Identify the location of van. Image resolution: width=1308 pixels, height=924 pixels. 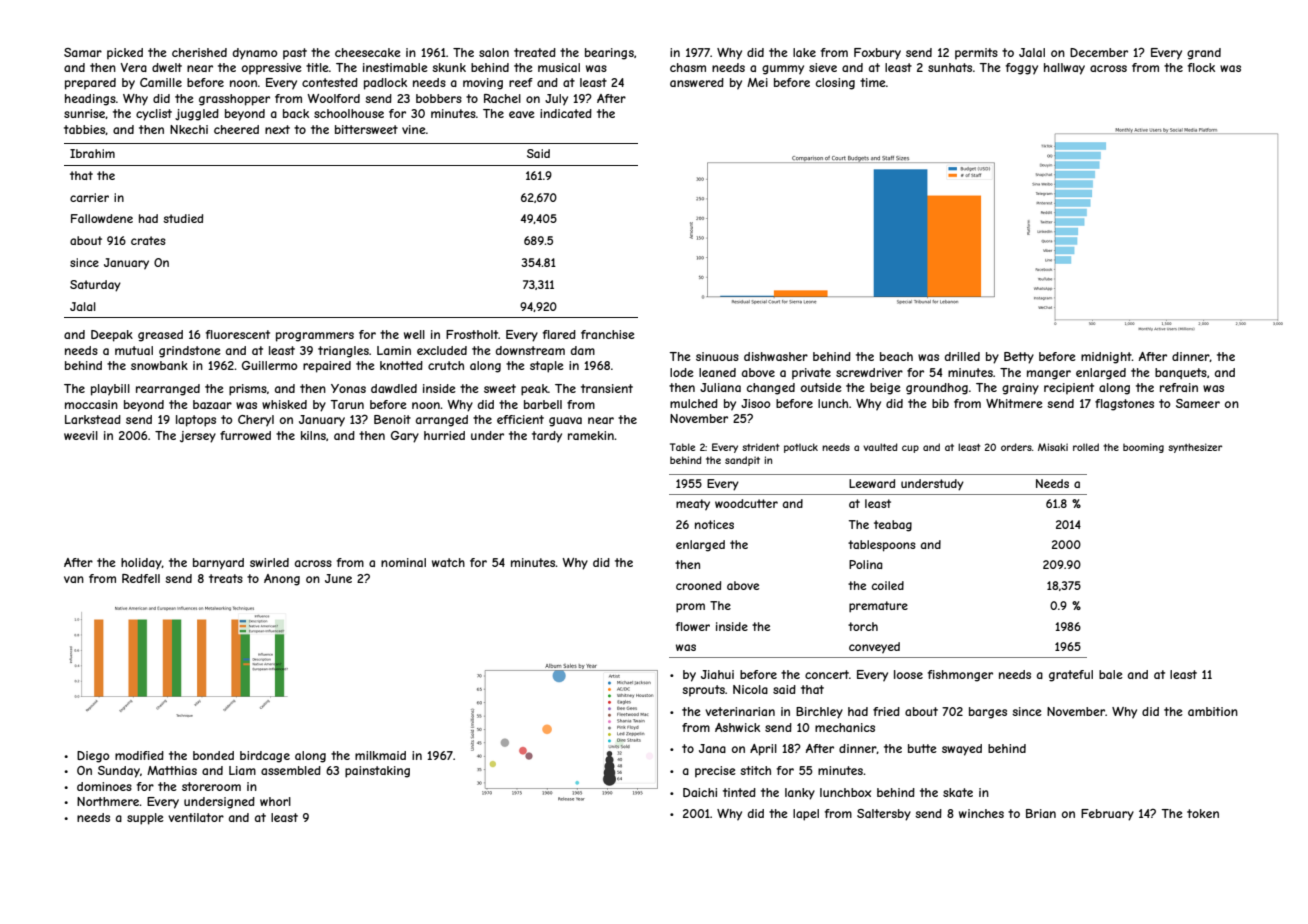
(74, 579).
